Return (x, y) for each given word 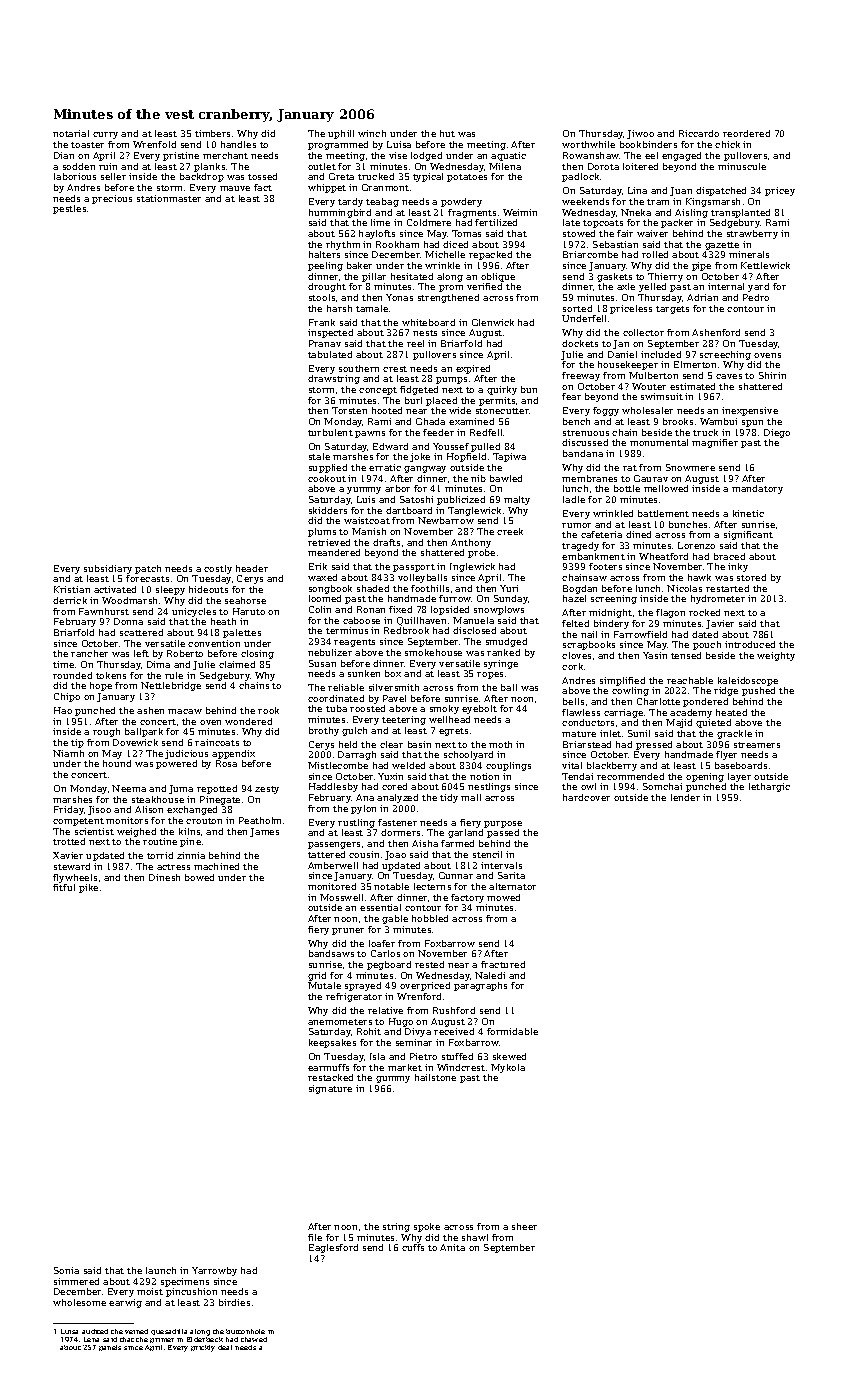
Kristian (72, 589)
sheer (524, 1226)
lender (685, 797)
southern (359, 368)
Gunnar (456, 875)
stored (751, 577)
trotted (69, 841)
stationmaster (169, 198)
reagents (354, 643)
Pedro (756, 297)
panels (110, 1348)
